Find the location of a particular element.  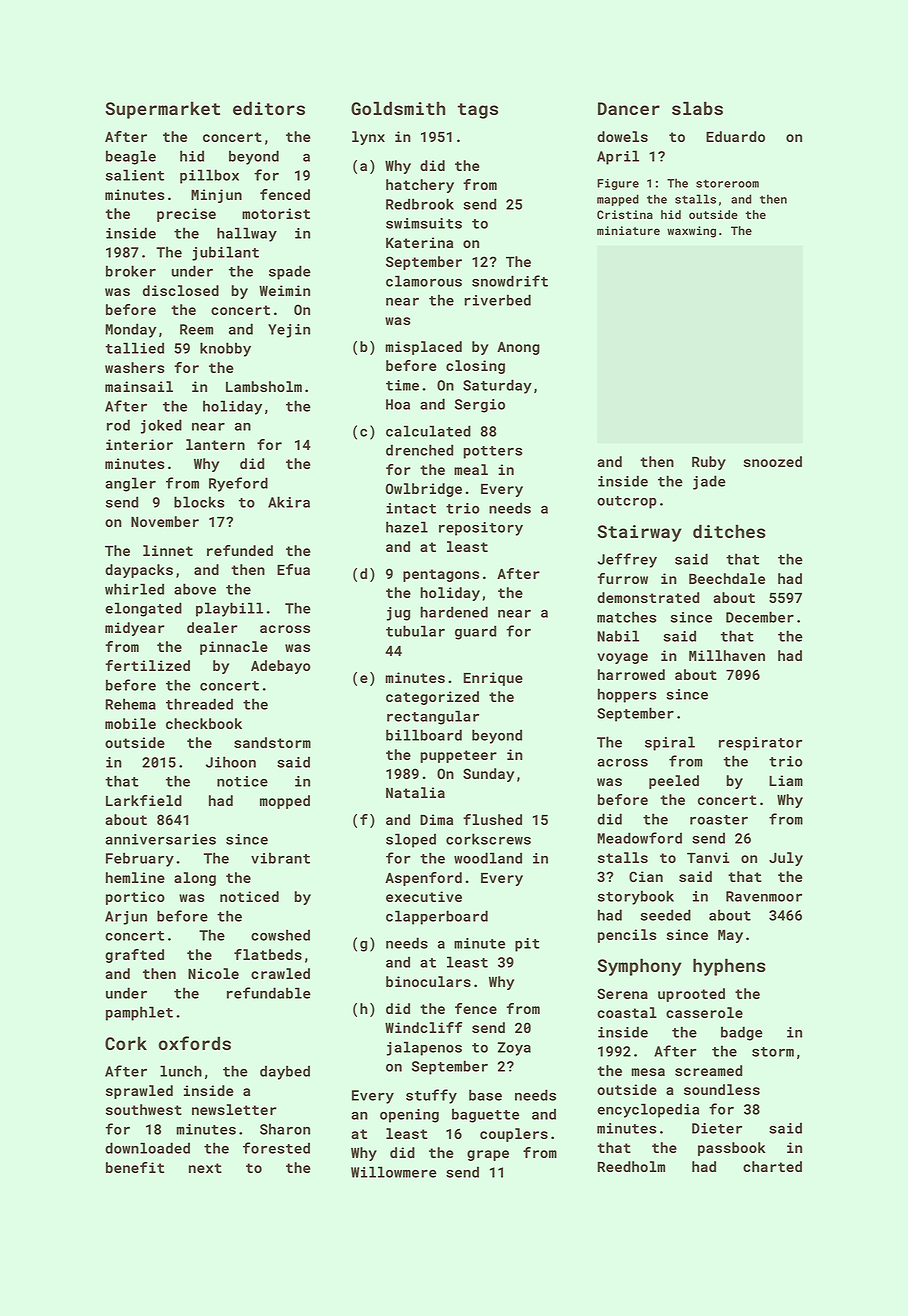

matches is located at coordinates (627, 617).
